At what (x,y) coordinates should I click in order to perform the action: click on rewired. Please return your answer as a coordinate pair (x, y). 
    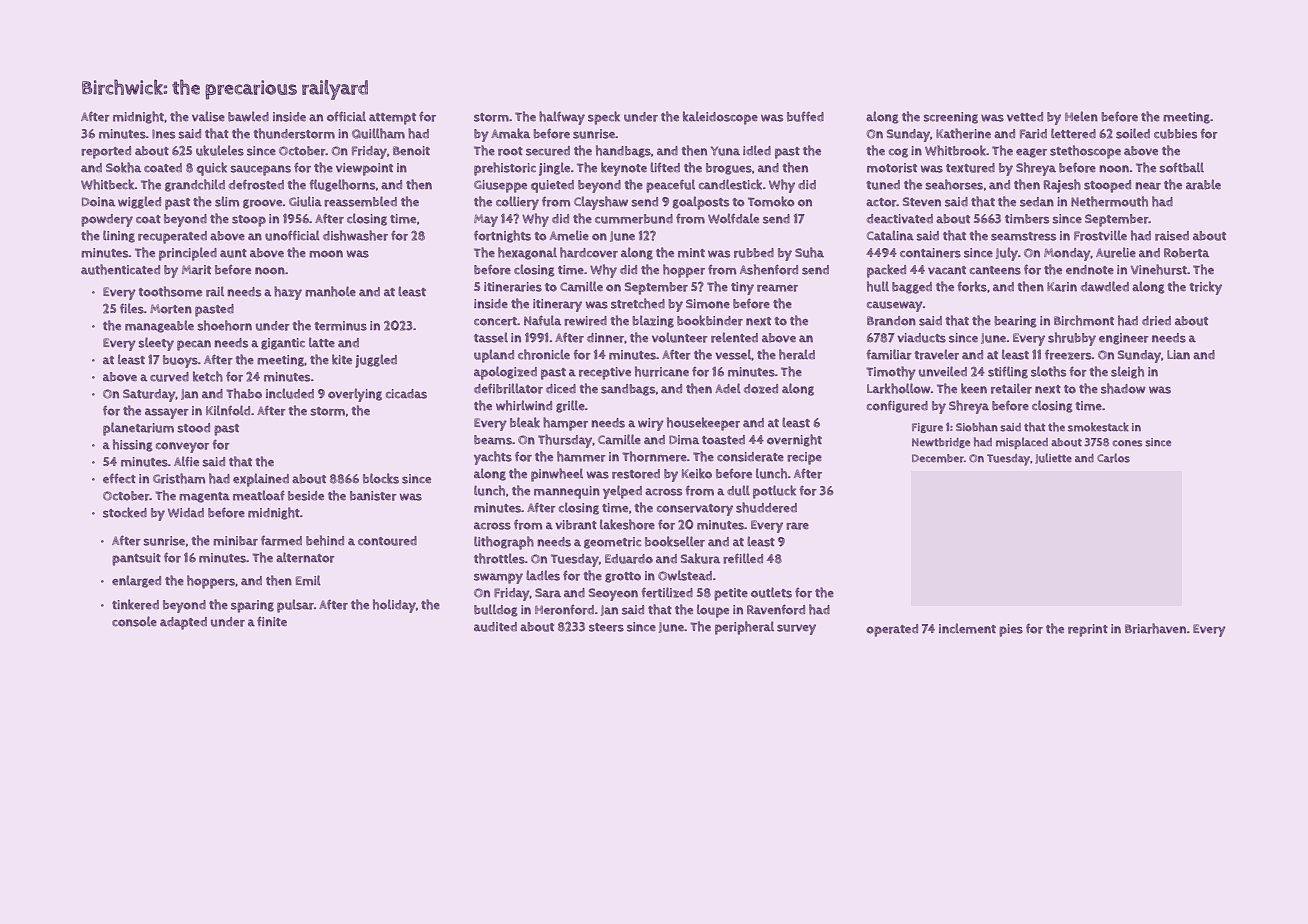
    Looking at the image, I should click on (585, 321).
